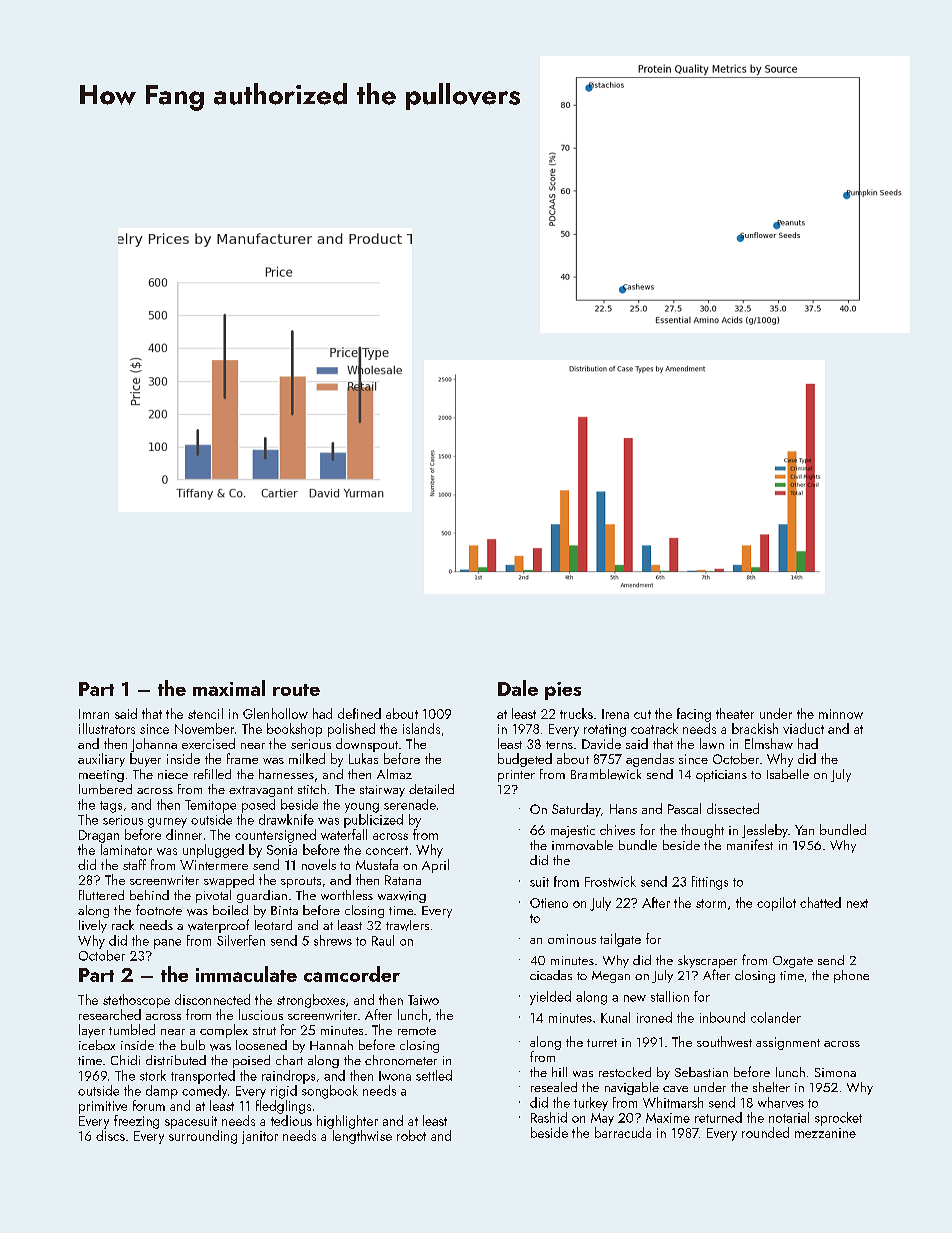  What do you see at coordinates (721, 776) in the screenshot?
I see `opticians` at bounding box center [721, 776].
